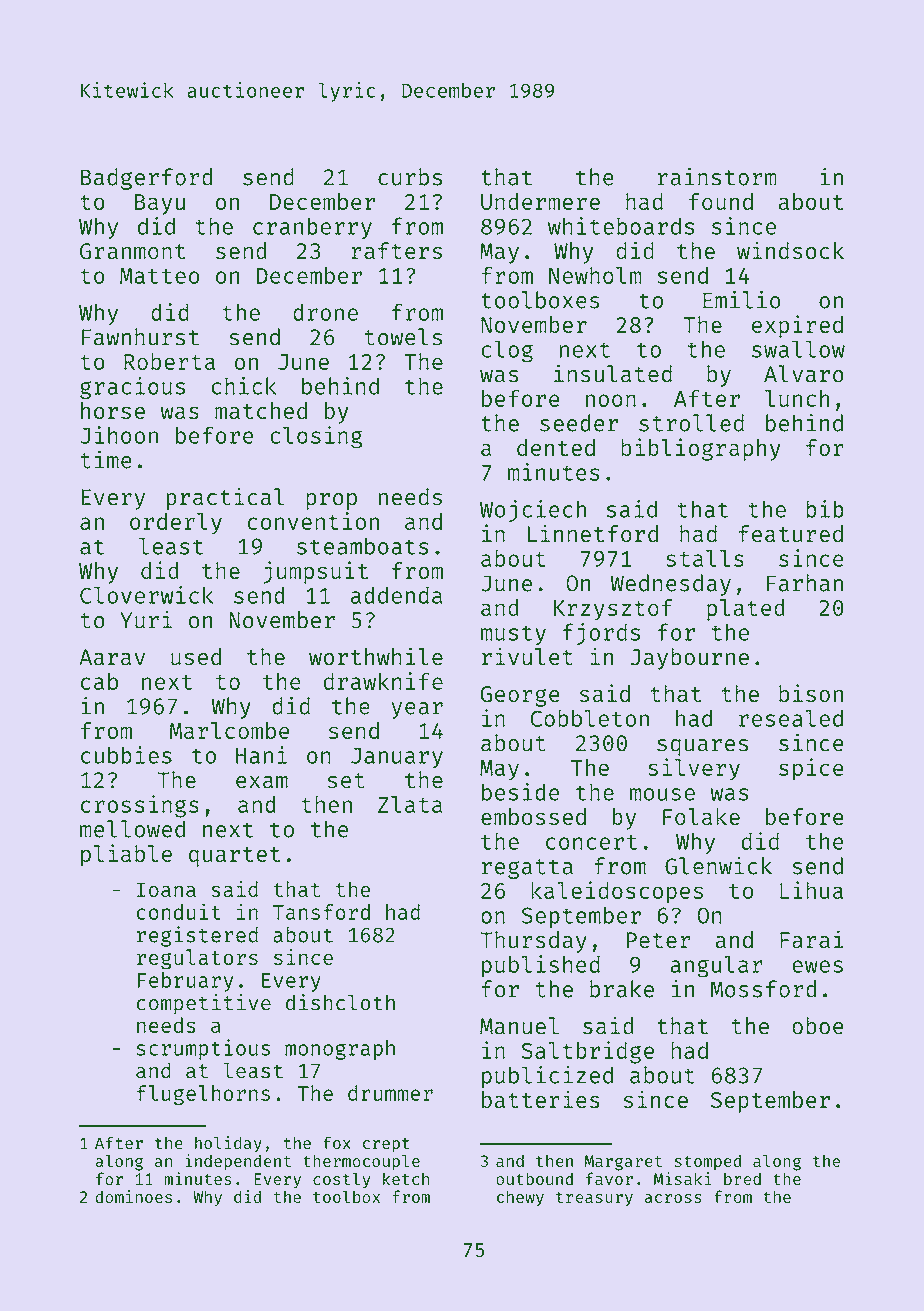 The height and width of the document is (1311, 924). What do you see at coordinates (321, 912) in the document?
I see `Tansford` at bounding box center [321, 912].
